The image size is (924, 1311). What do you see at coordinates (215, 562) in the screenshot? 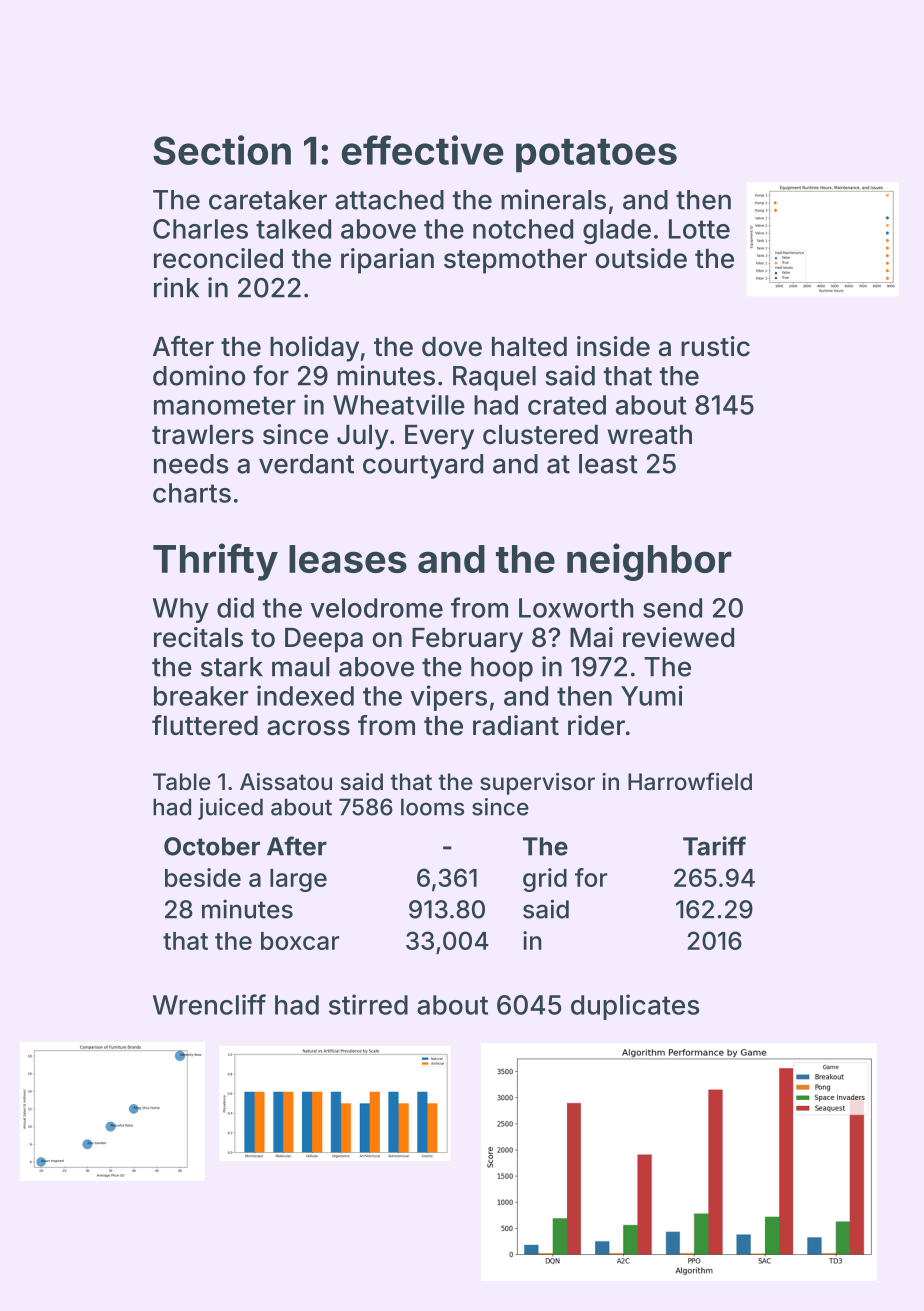
I see `Thrifty` at bounding box center [215, 562].
